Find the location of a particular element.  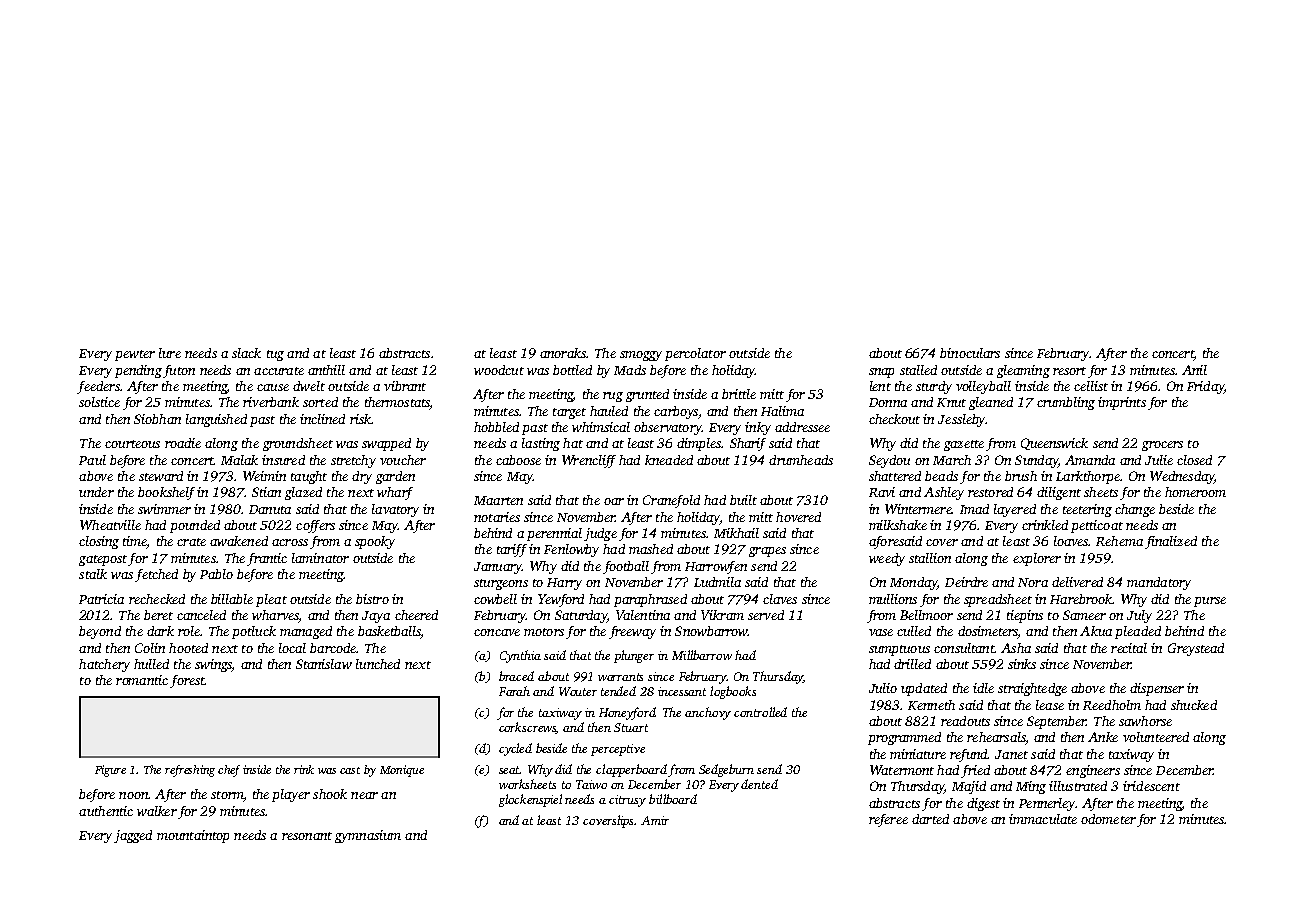

gymnasium is located at coordinates (368, 836).
